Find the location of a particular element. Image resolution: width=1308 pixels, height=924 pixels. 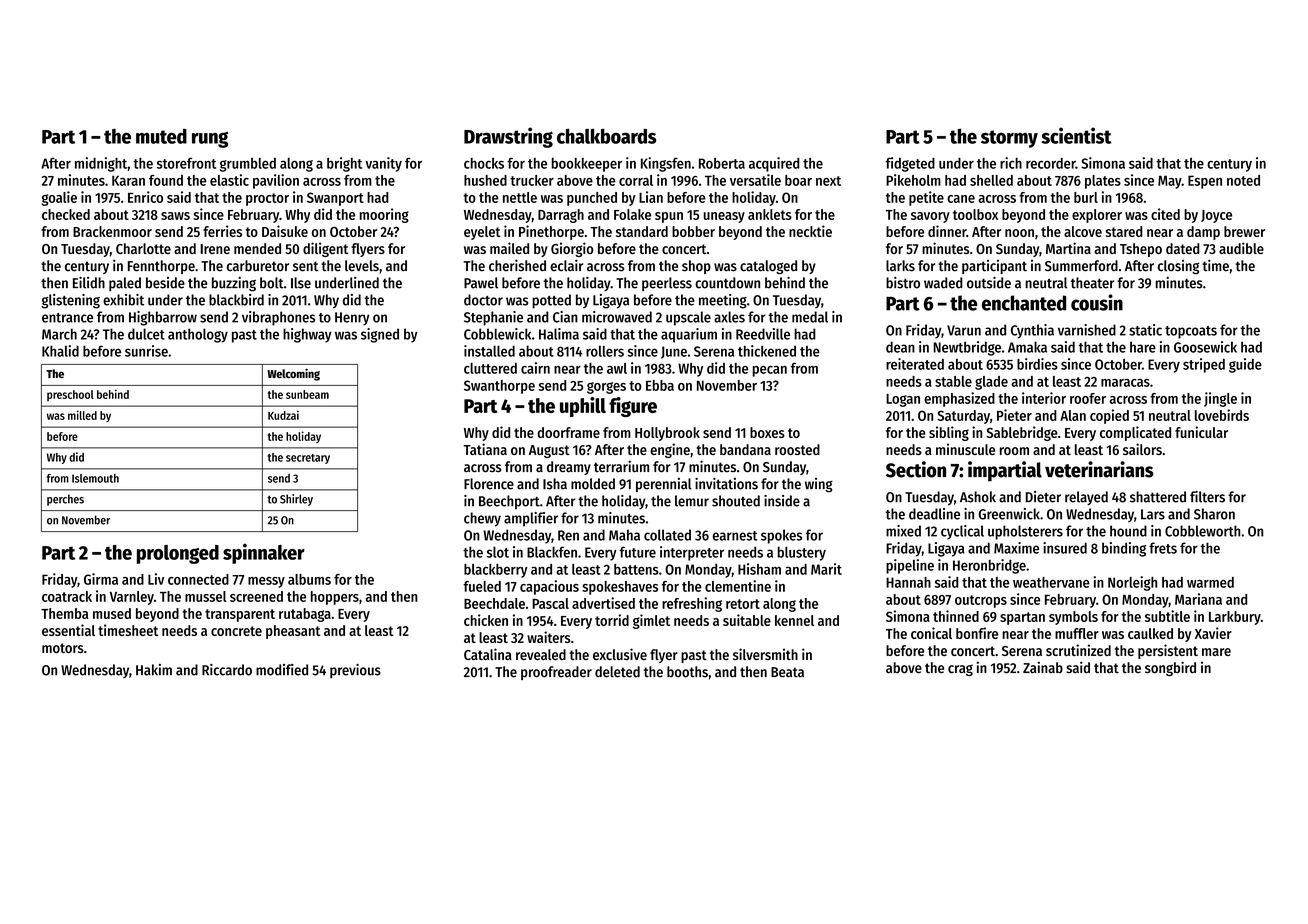

vanity is located at coordinates (384, 164).
